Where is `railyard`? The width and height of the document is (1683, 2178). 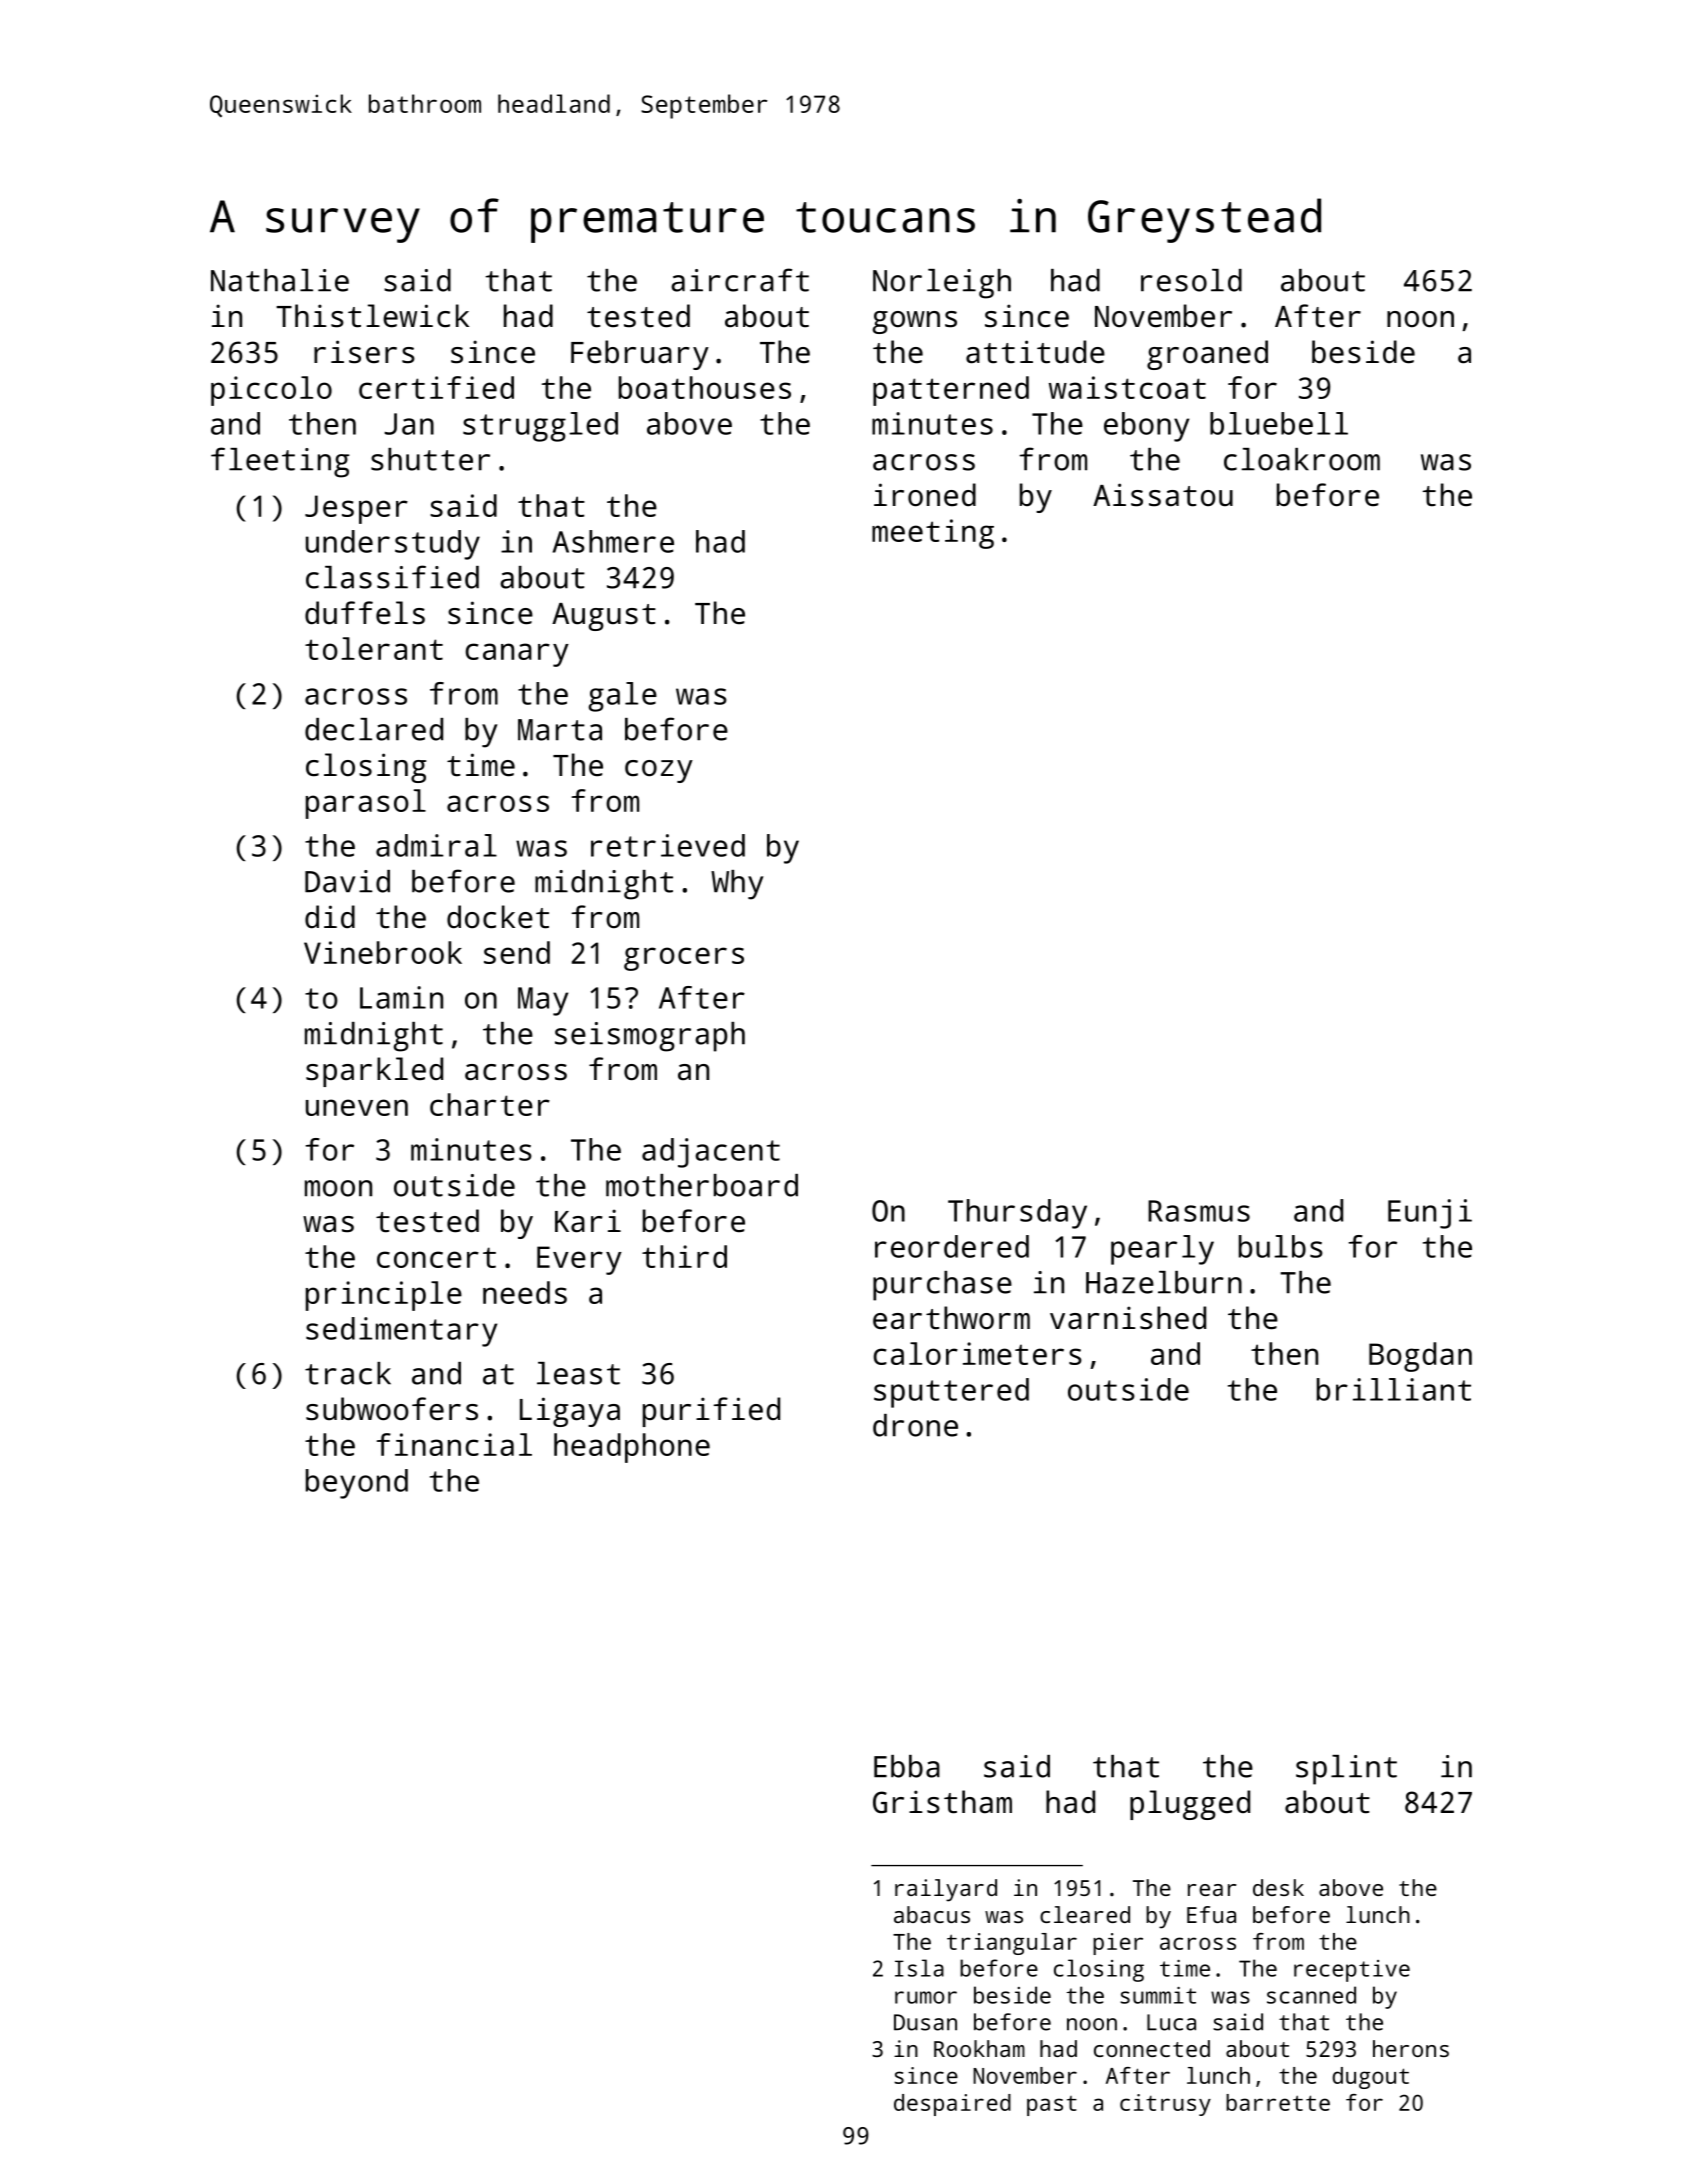 railyard is located at coordinates (946, 1890).
